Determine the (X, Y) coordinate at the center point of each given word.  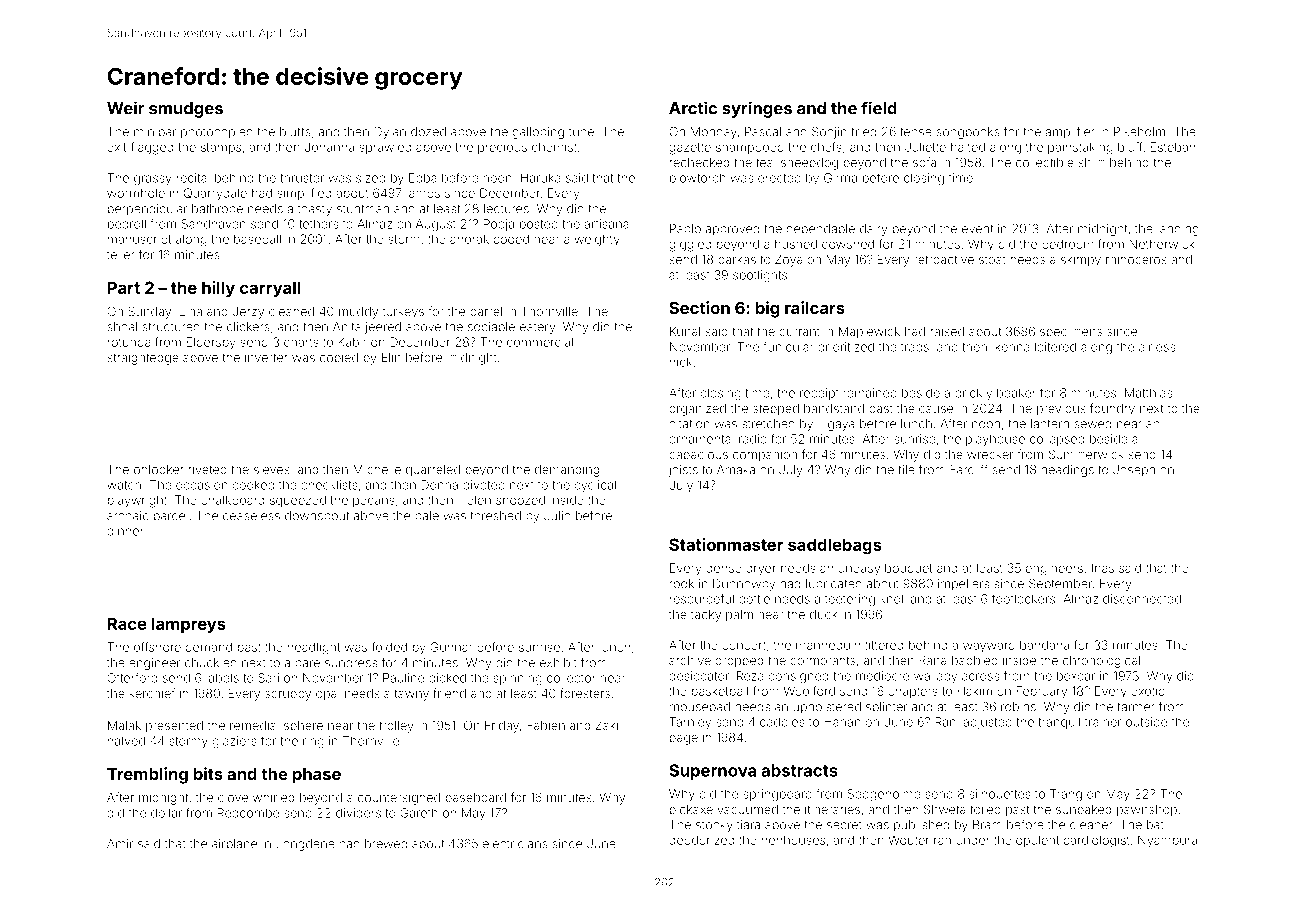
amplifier (1070, 132)
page (684, 740)
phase (317, 776)
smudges (186, 110)
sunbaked (1083, 809)
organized (697, 410)
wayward (989, 647)
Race (127, 623)
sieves (272, 470)
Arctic (693, 108)
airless (1157, 347)
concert (744, 645)
